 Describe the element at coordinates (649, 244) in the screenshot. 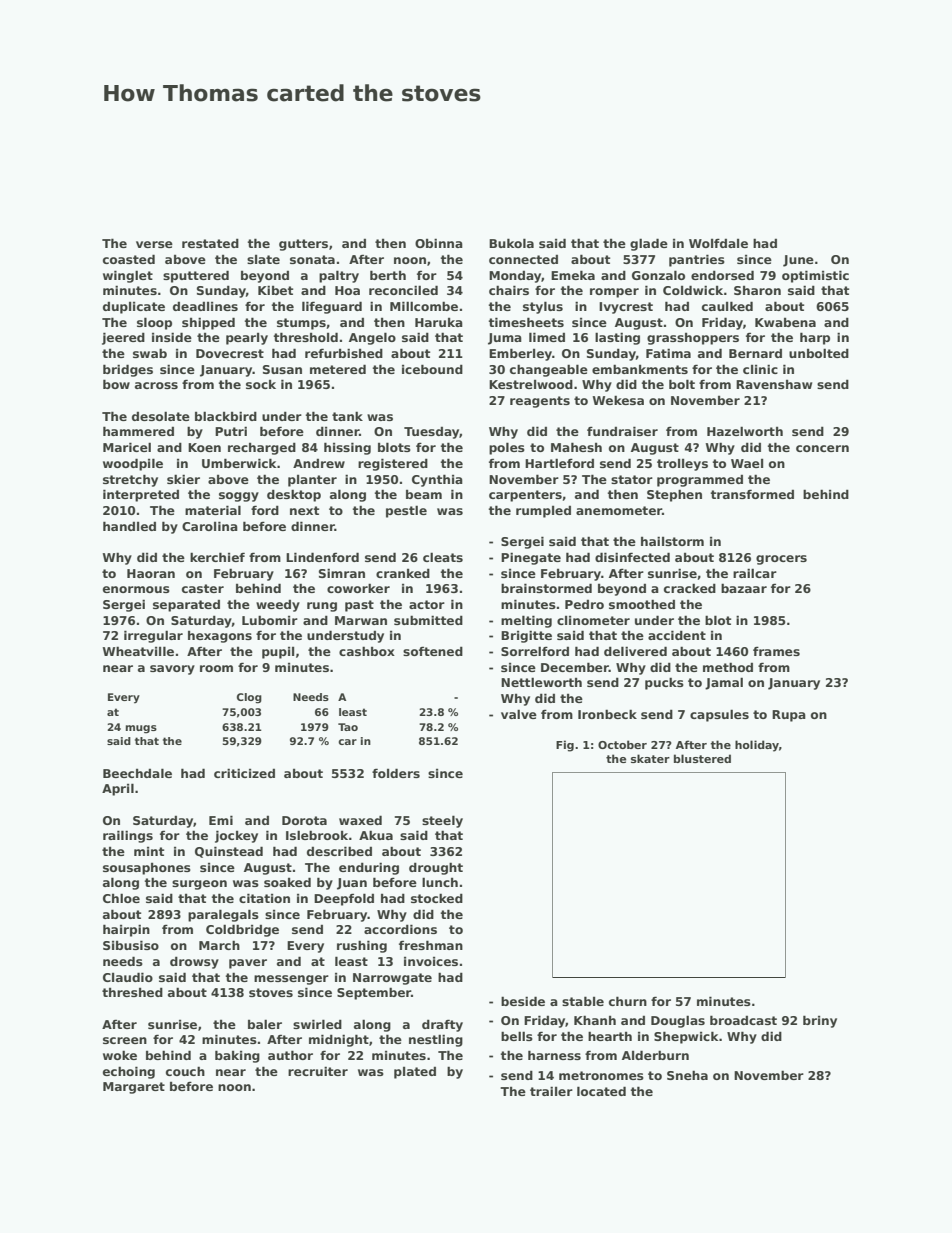

I see `glade` at that location.
